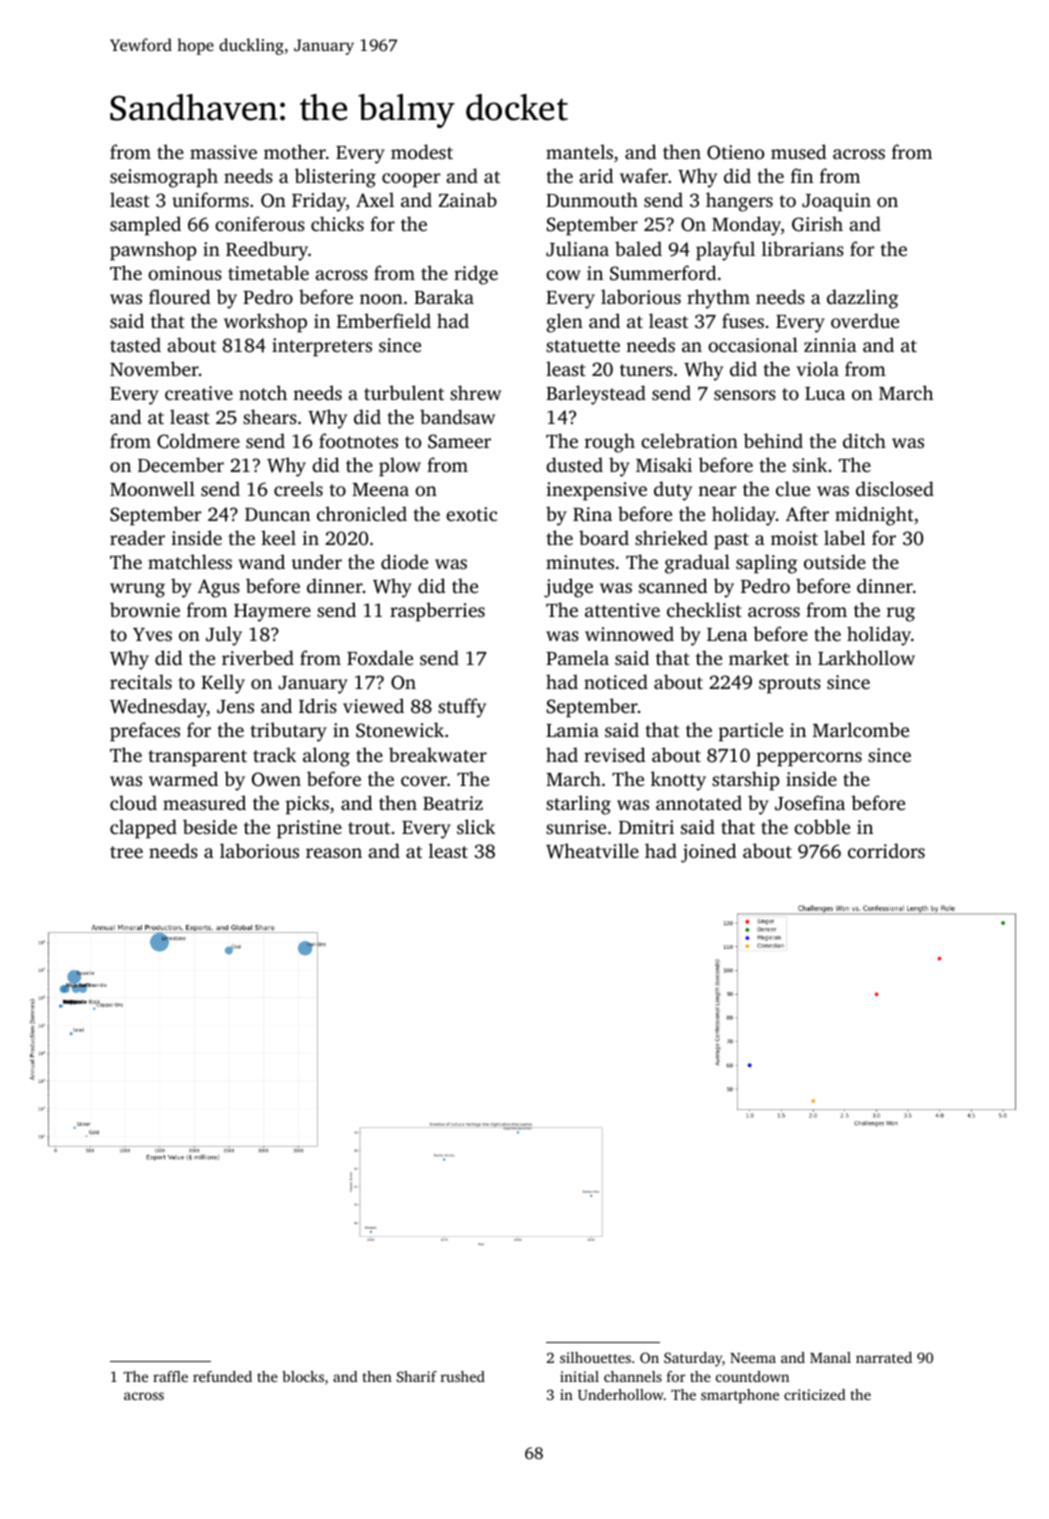 This screenshot has width=1049, height=1519. What do you see at coordinates (303, 1376) in the screenshot?
I see `blocks` at bounding box center [303, 1376].
